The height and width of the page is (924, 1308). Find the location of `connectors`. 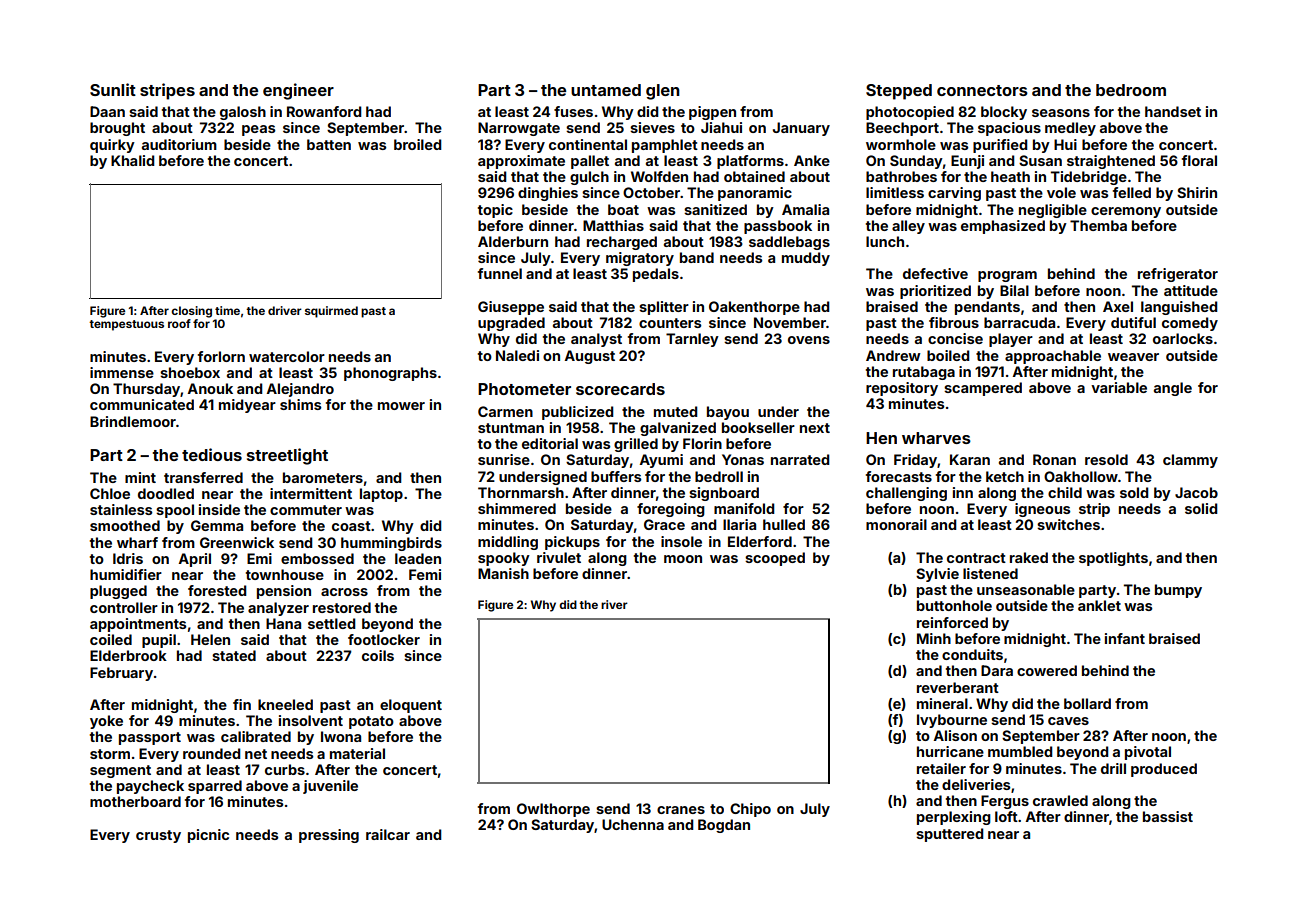

connectors is located at coordinates (982, 90).
